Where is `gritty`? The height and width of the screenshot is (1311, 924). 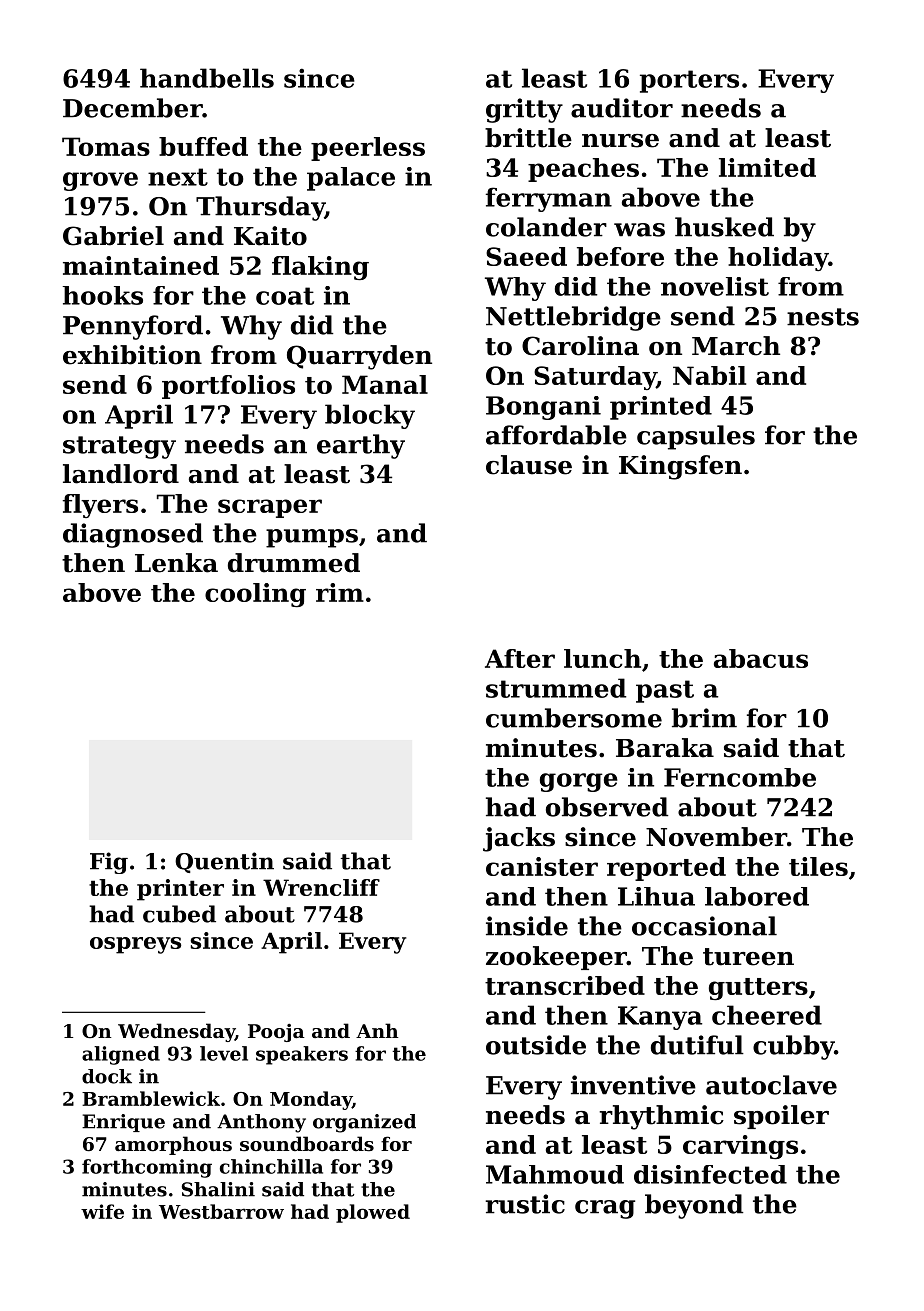
gritty is located at coordinates (524, 110).
